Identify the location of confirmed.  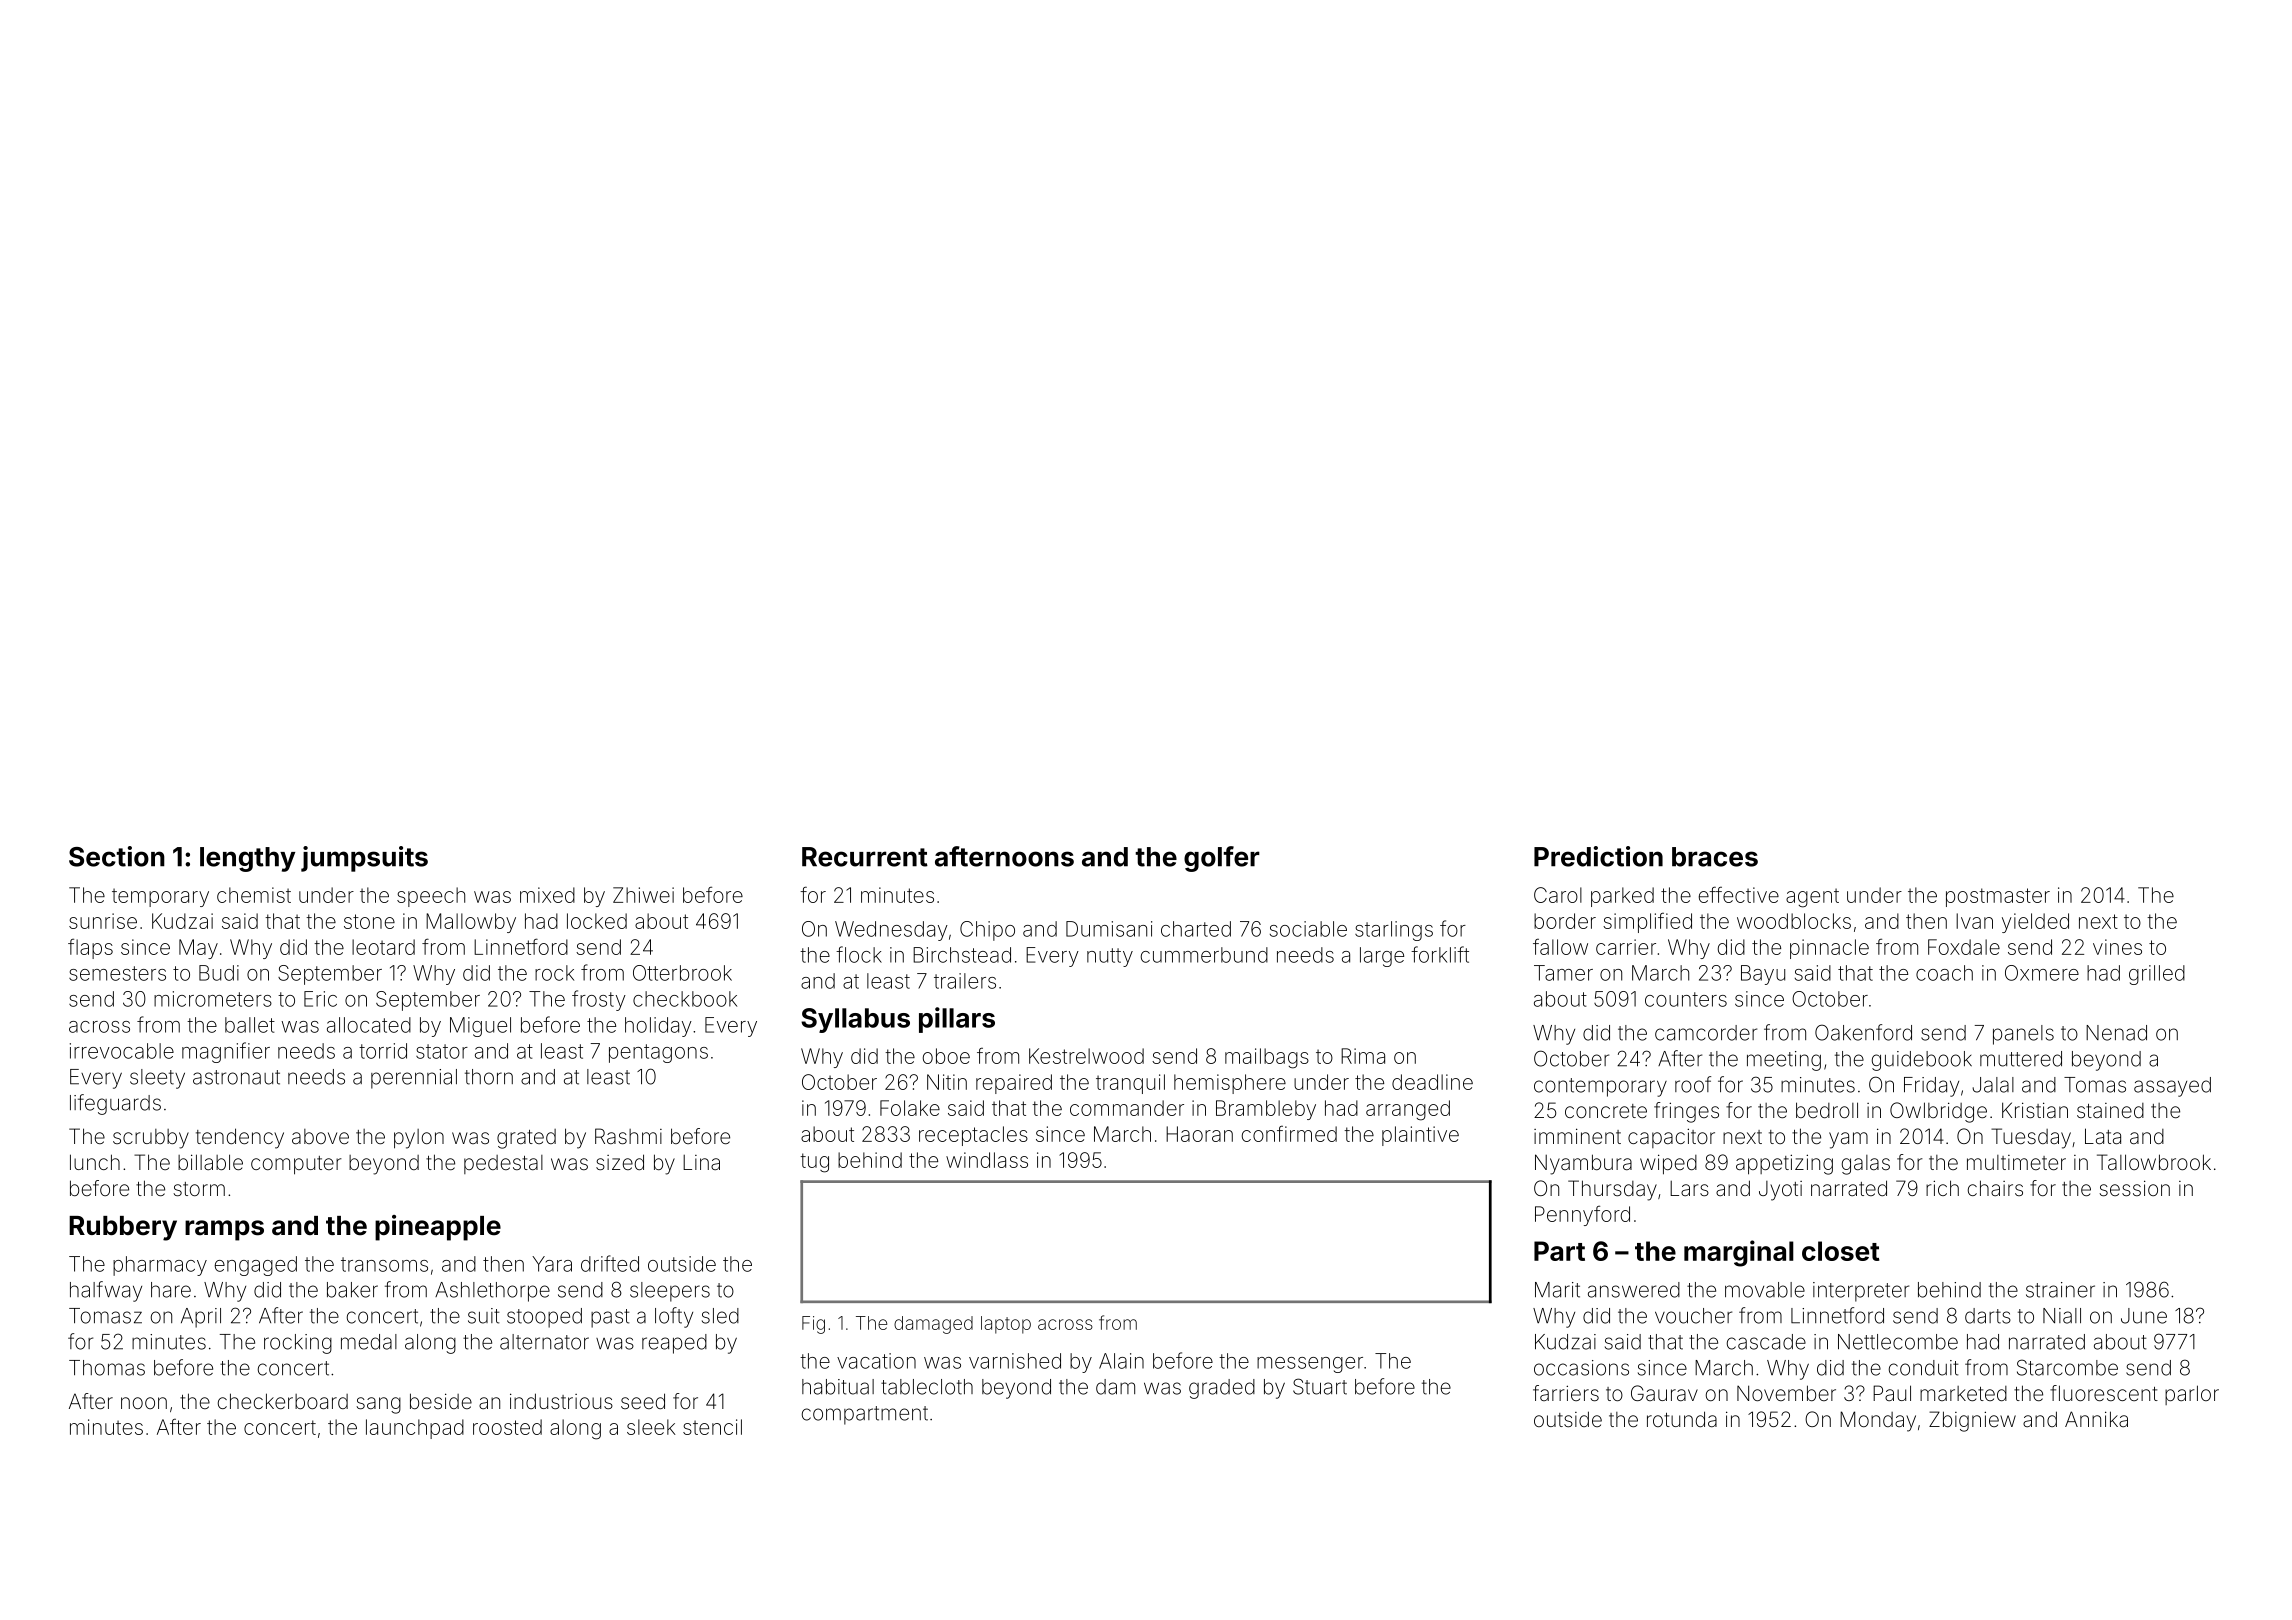
(1289, 1134).
